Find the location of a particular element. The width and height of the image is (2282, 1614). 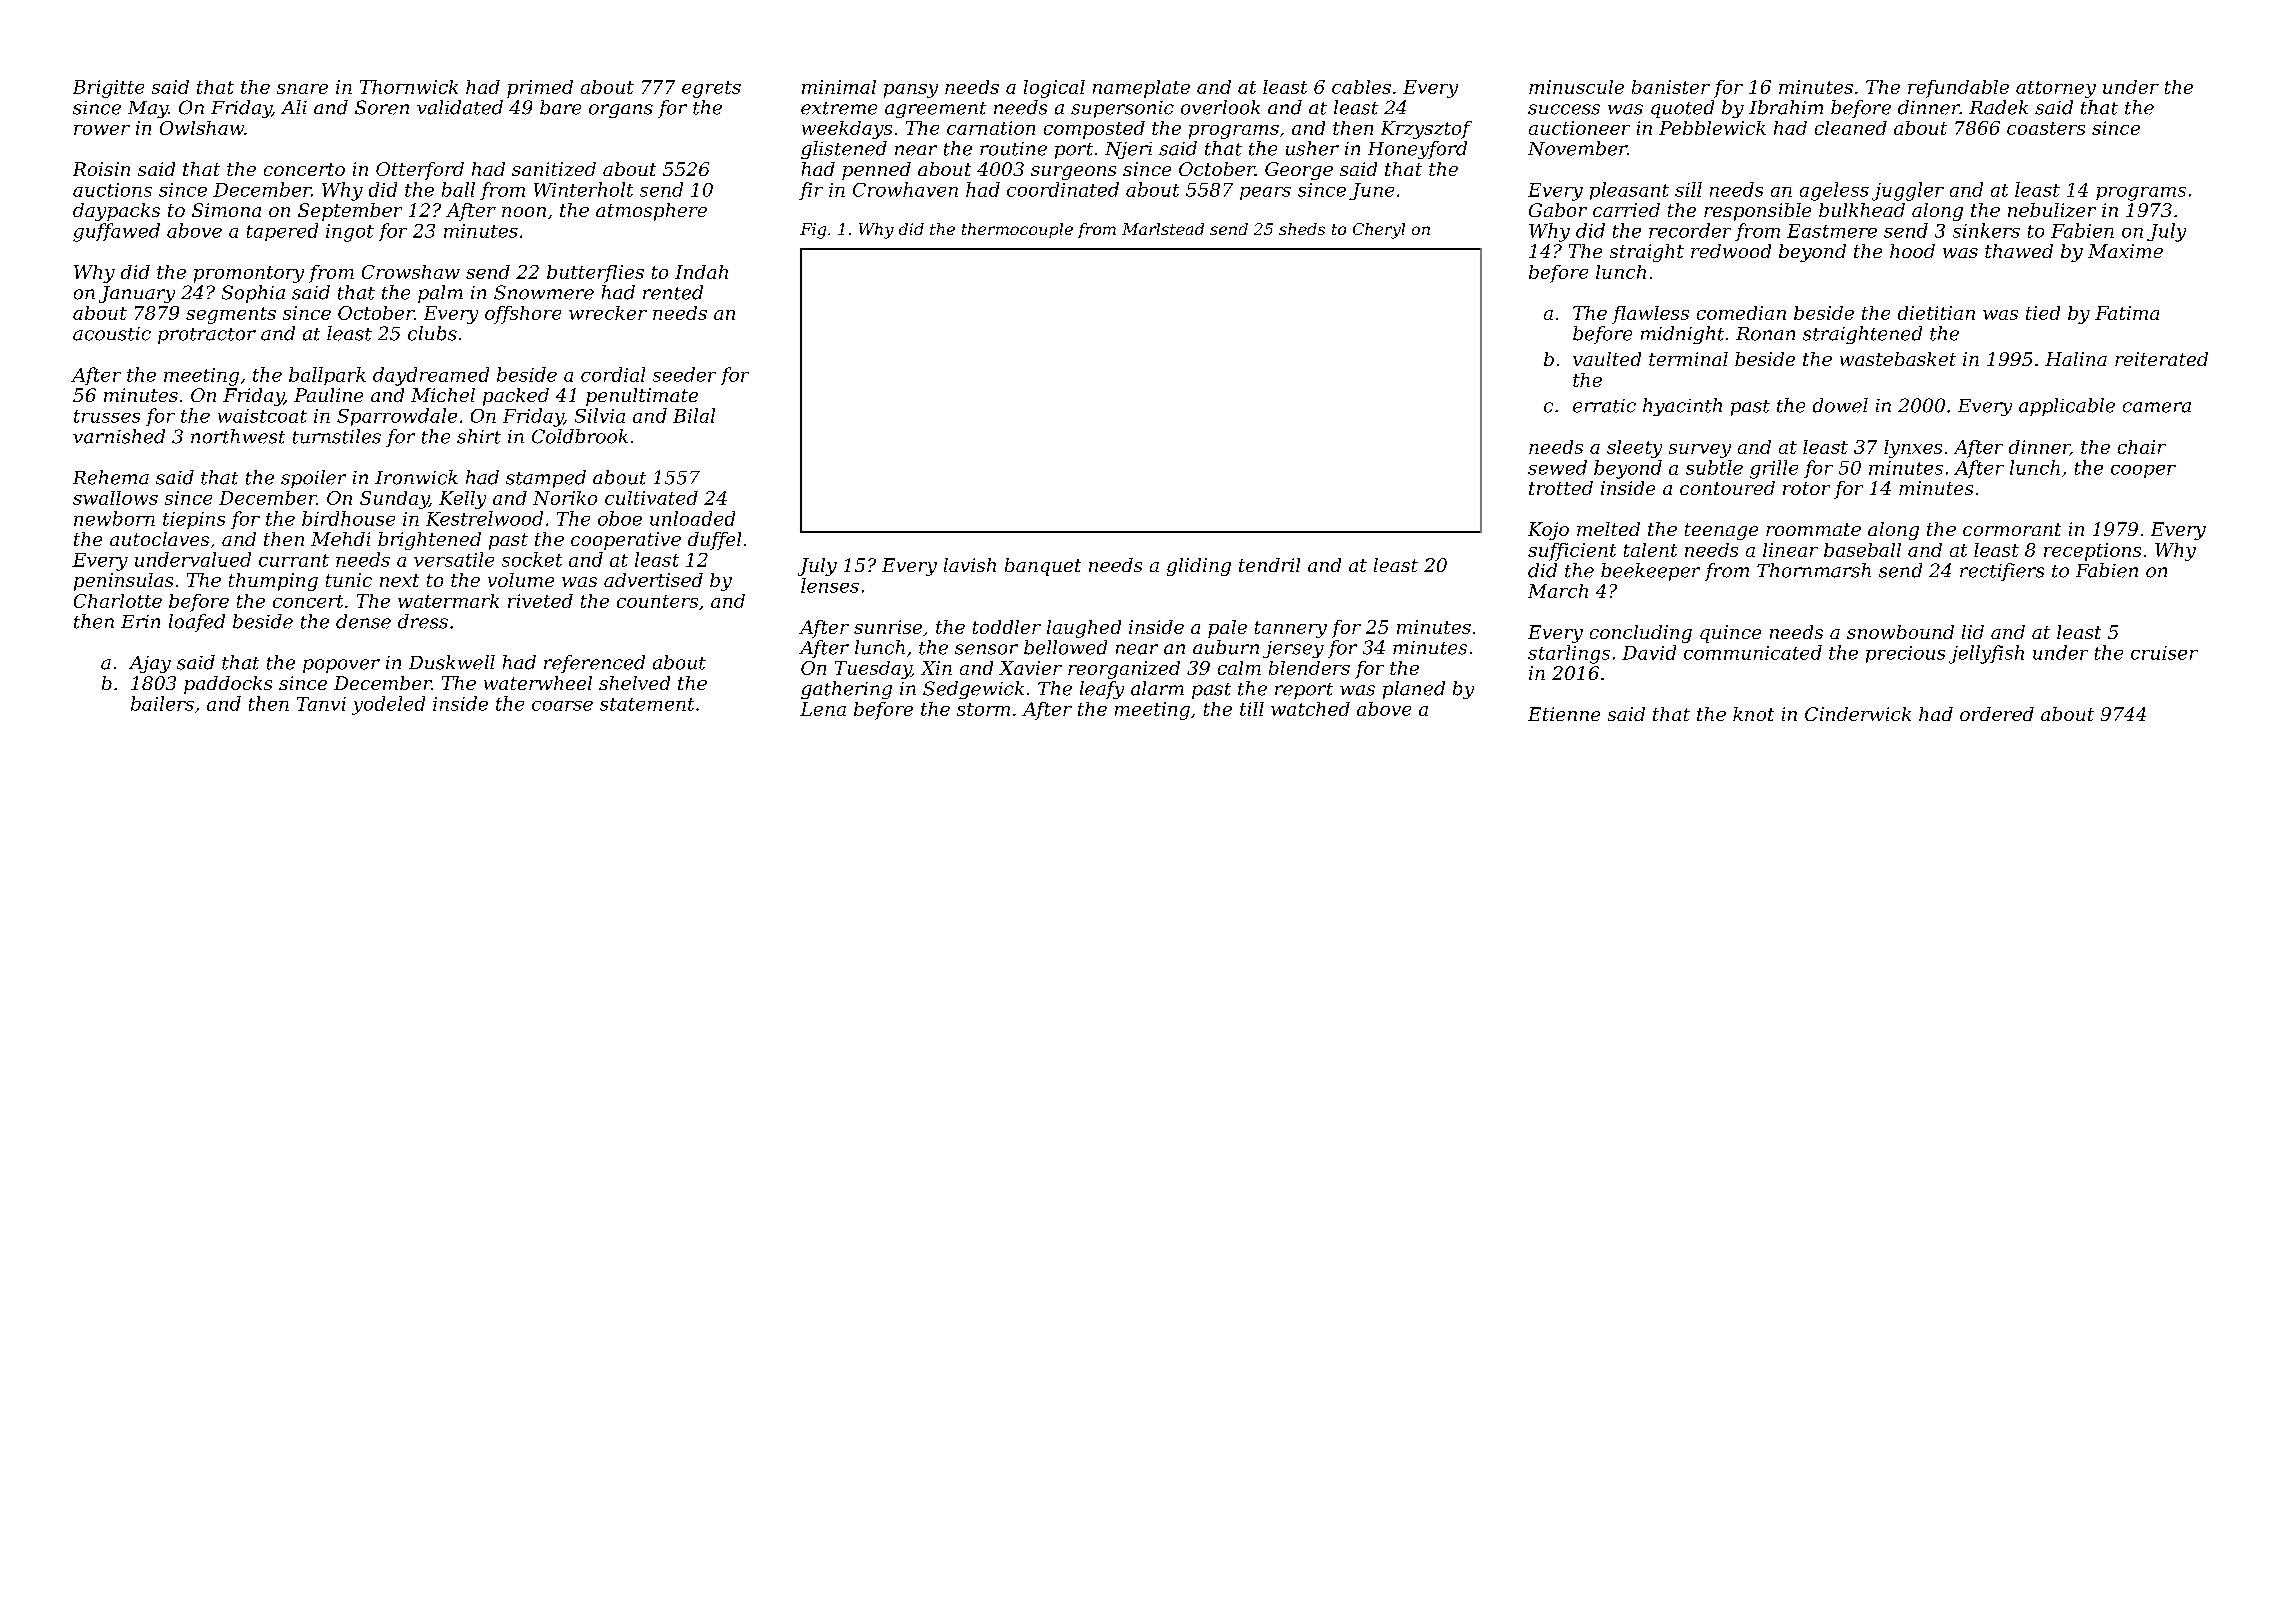

Bilal is located at coordinates (694, 415).
